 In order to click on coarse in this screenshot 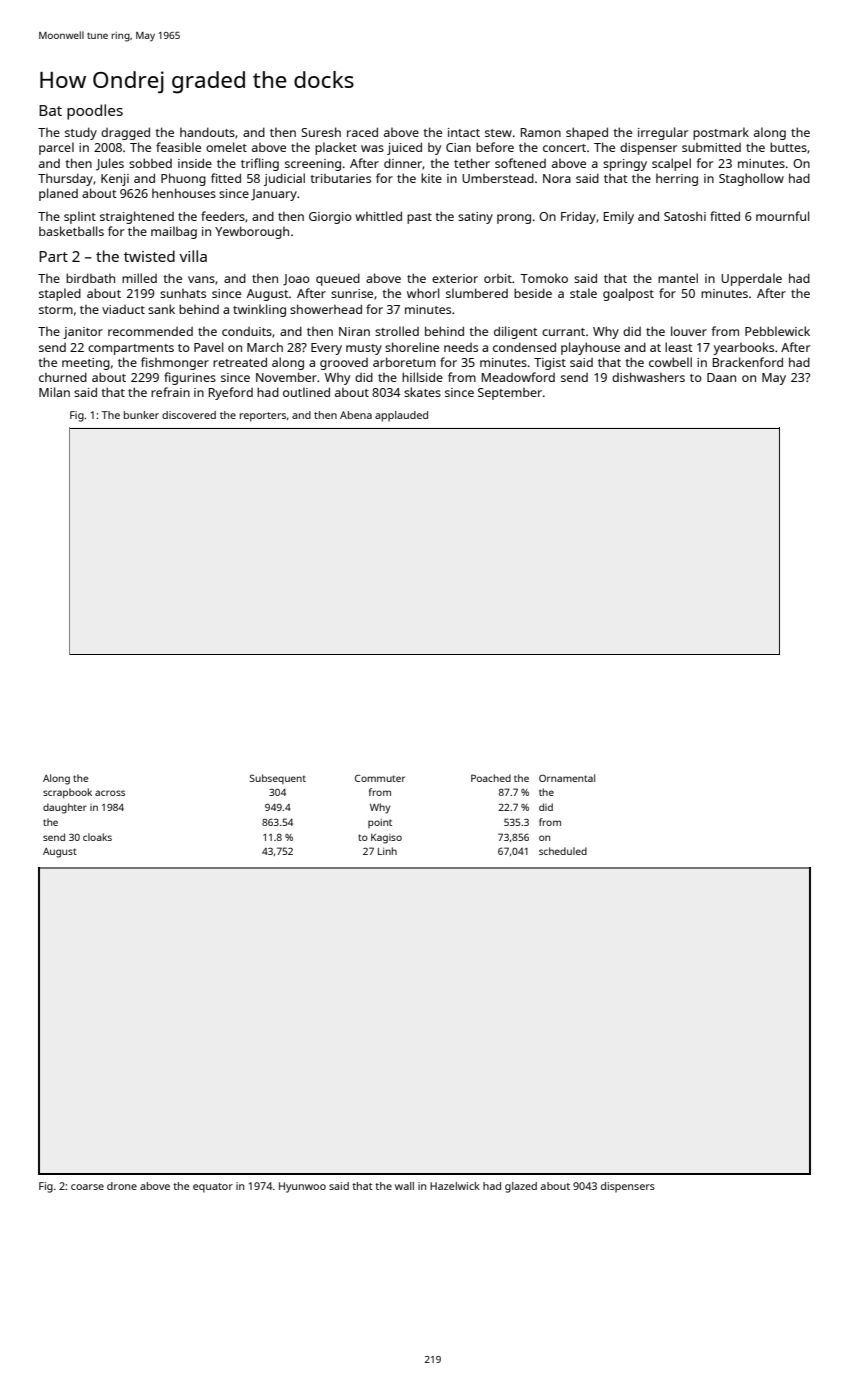, I will do `click(87, 1187)`.
